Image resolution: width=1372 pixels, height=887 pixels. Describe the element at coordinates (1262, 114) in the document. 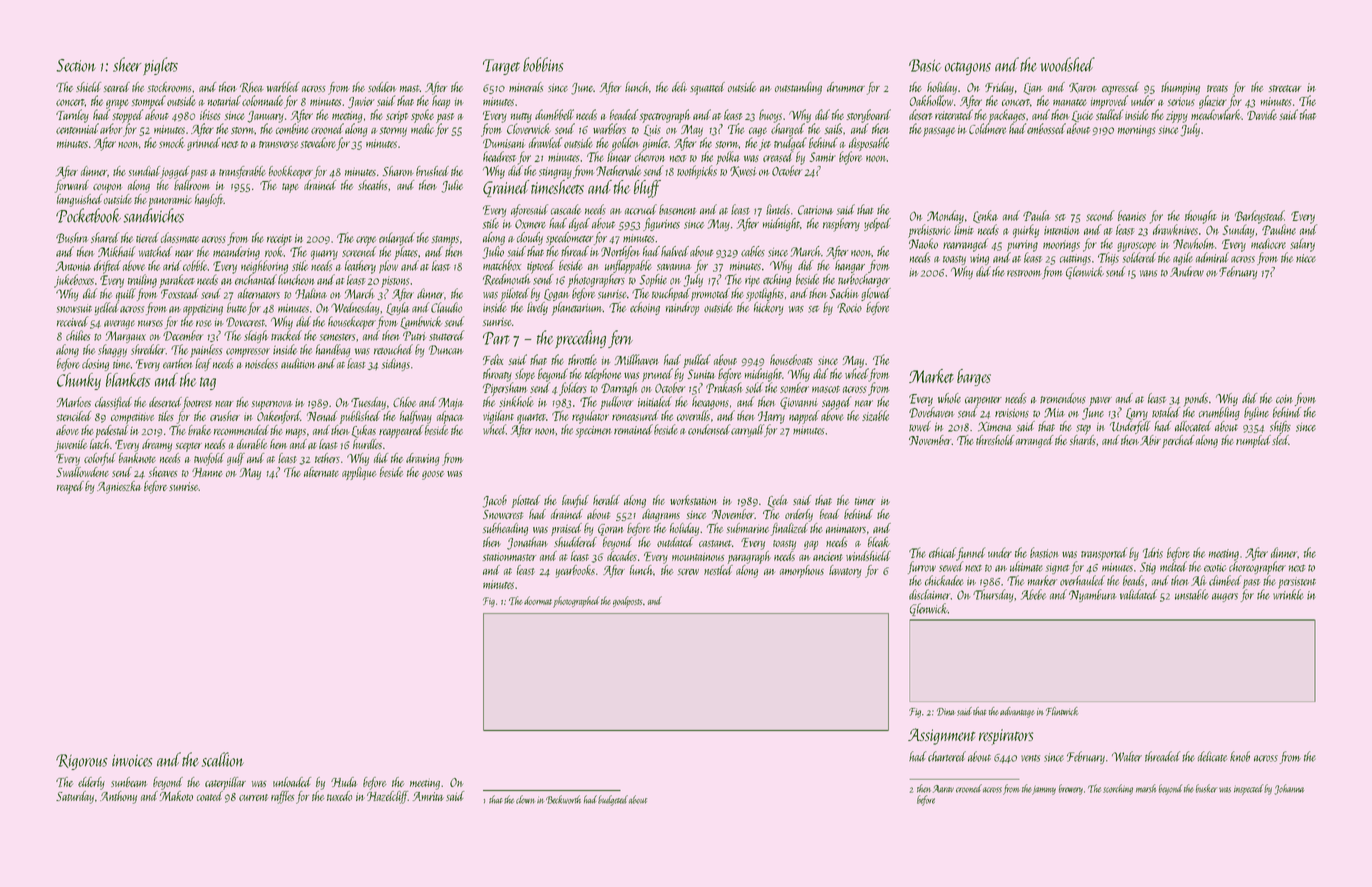

I see `Davide` at that location.
